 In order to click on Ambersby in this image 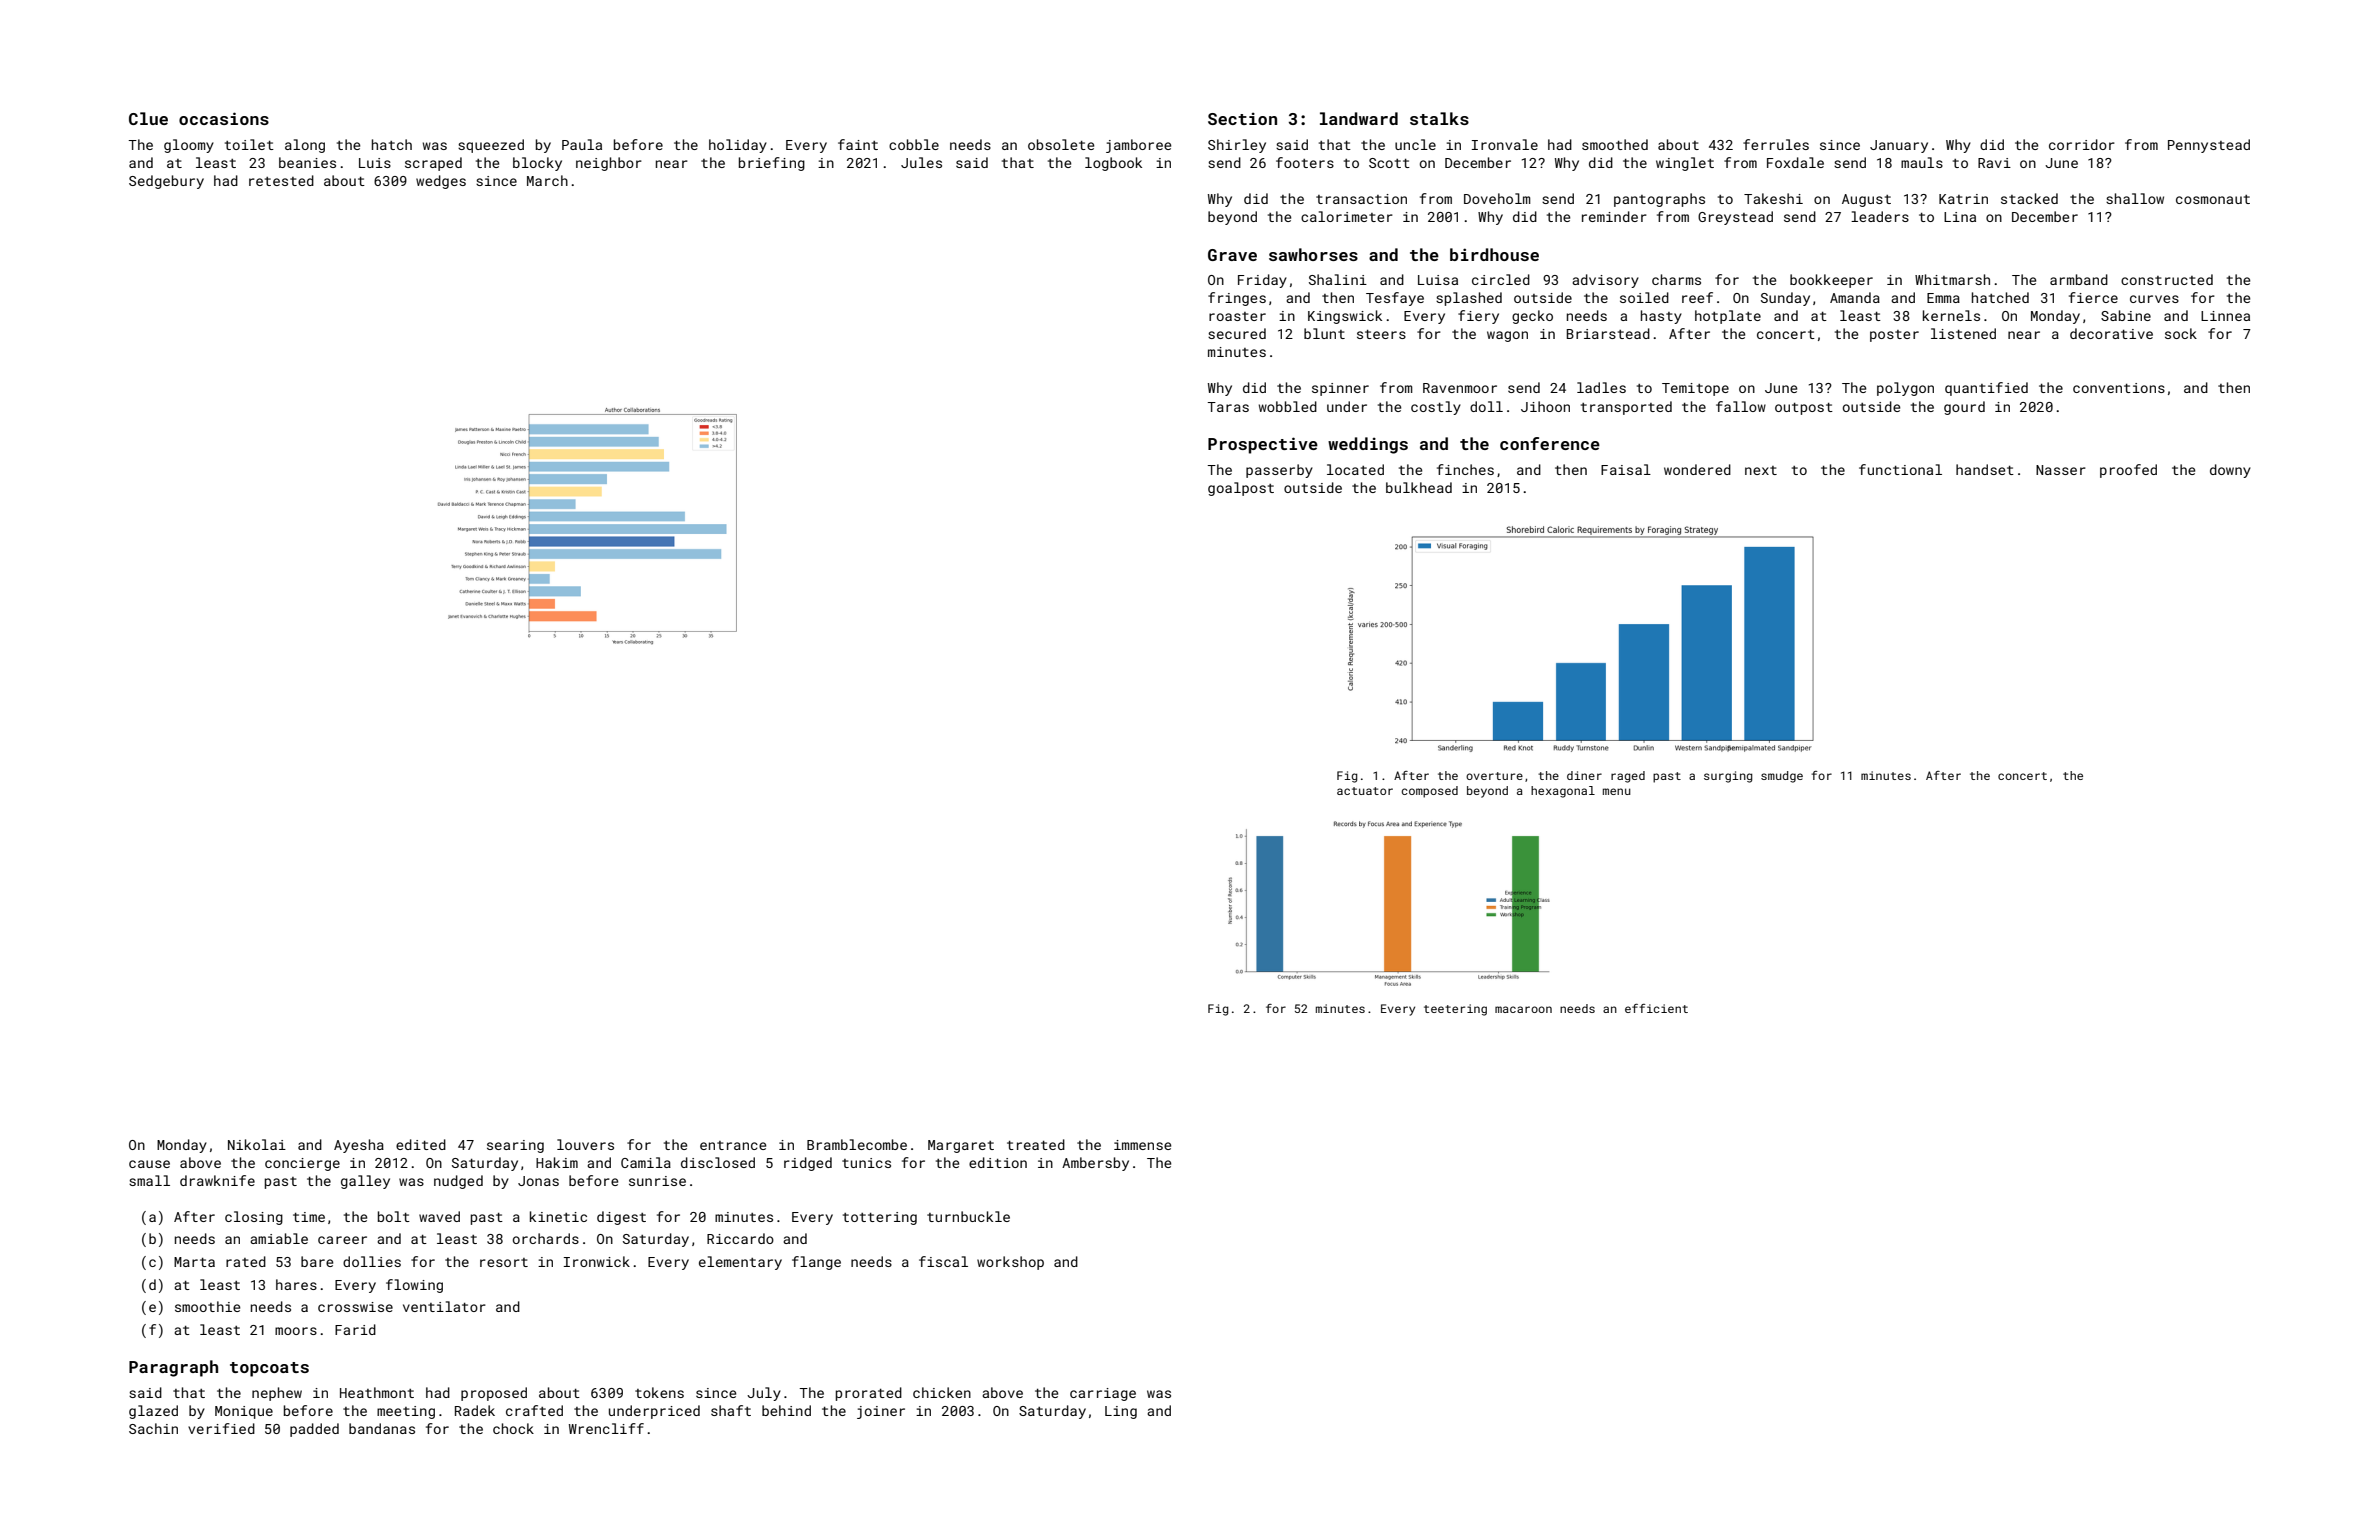, I will do `click(1095, 1164)`.
